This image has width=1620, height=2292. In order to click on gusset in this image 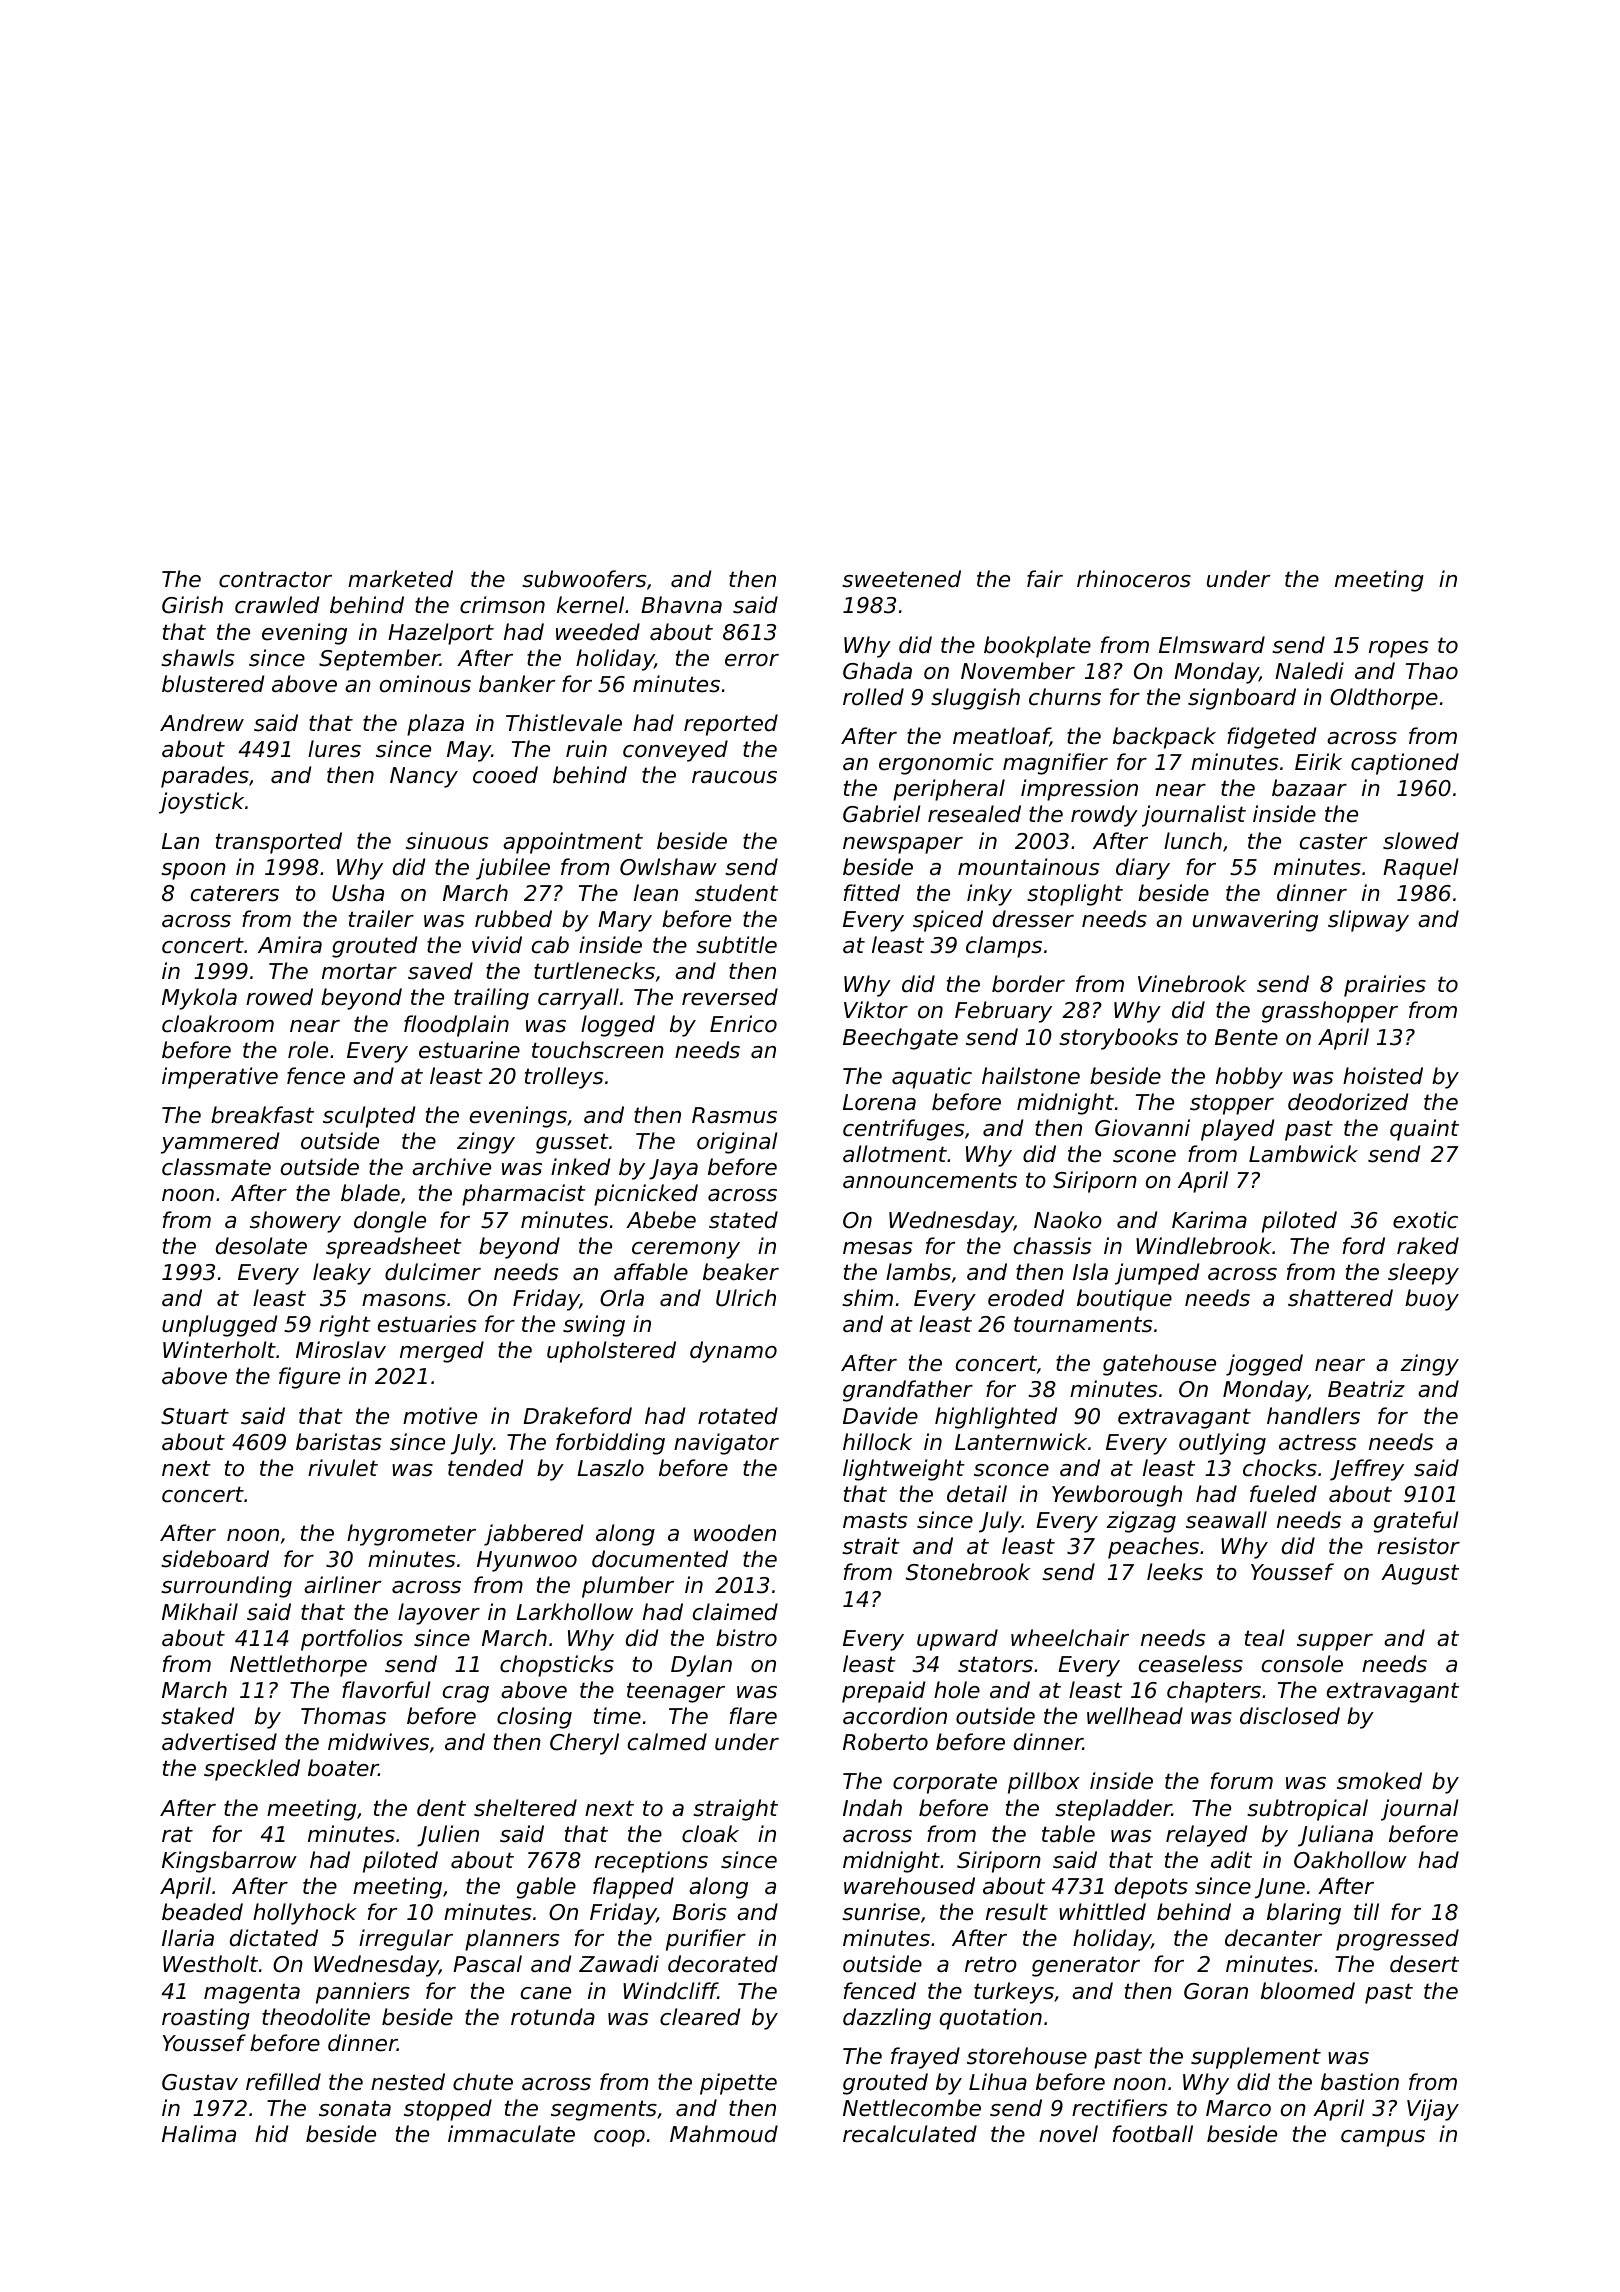, I will do `click(572, 1143)`.
